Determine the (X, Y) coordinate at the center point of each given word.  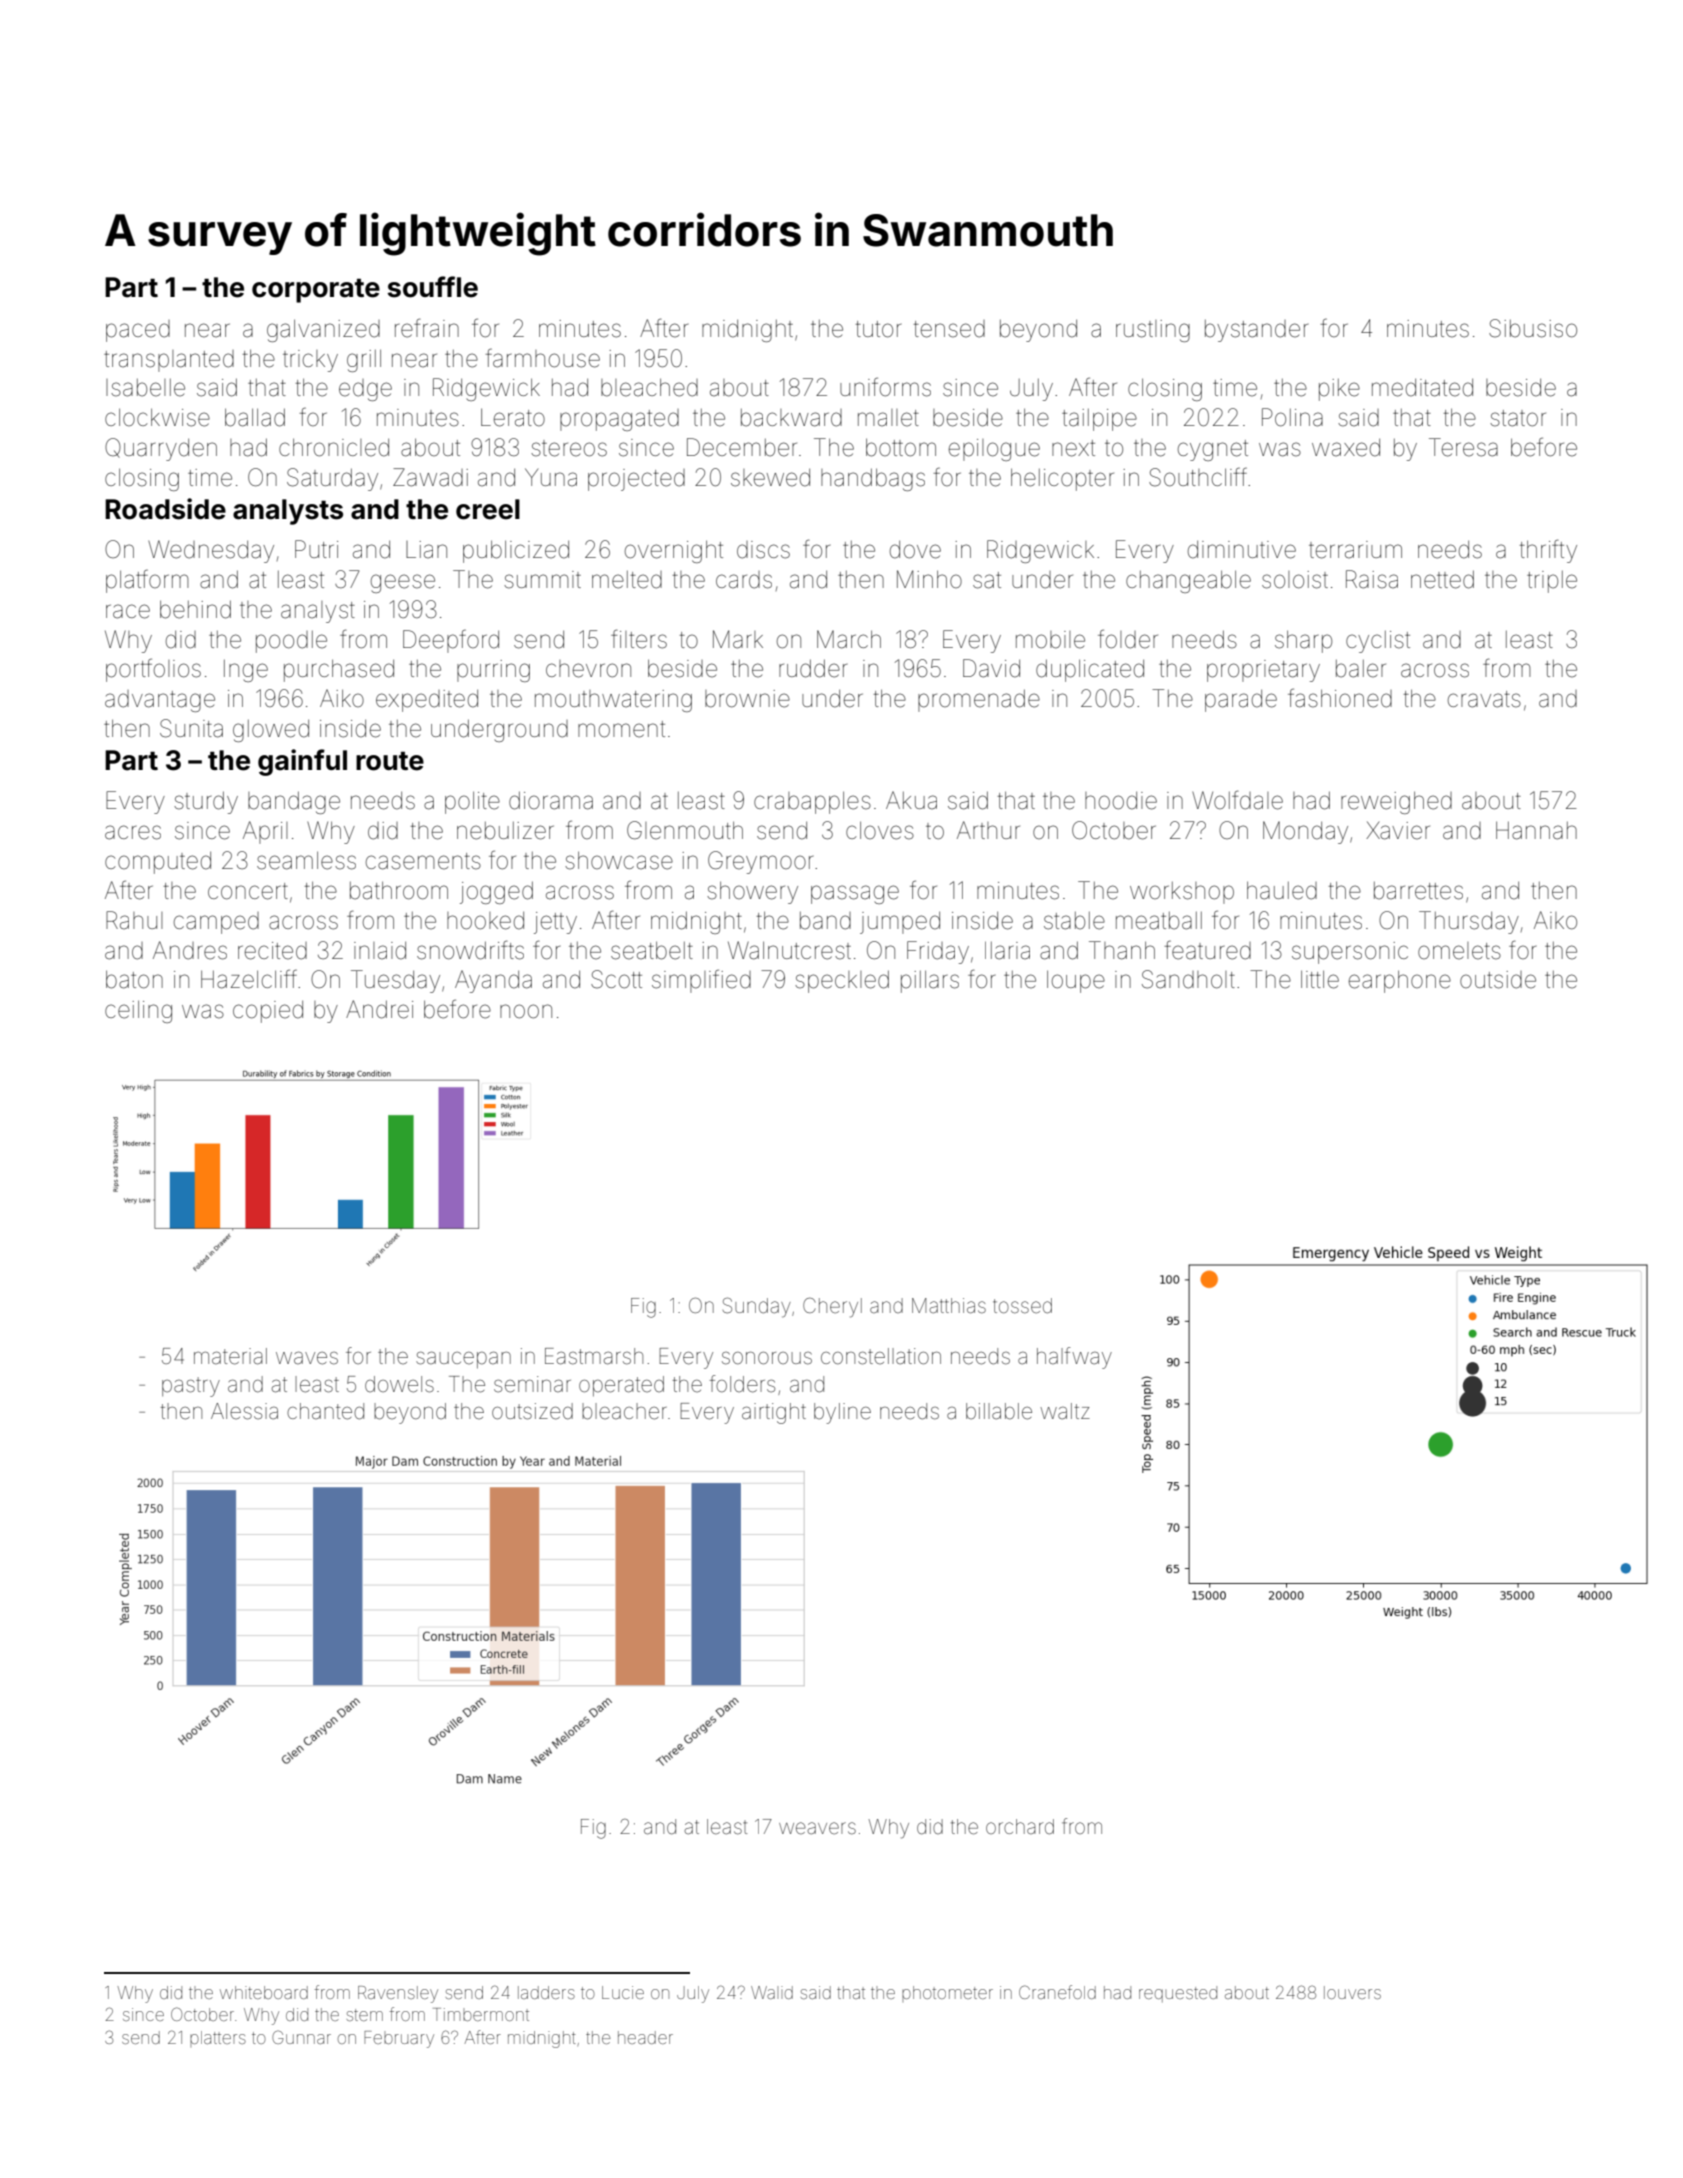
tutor (878, 329)
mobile (1050, 640)
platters (218, 2037)
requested (1178, 1994)
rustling (1153, 331)
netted (1442, 579)
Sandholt (1188, 979)
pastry (191, 1387)
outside (1498, 980)
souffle (432, 287)
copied (268, 1012)
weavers (817, 1828)
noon (526, 1011)
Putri (316, 549)
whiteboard (264, 1992)
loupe (1076, 981)
